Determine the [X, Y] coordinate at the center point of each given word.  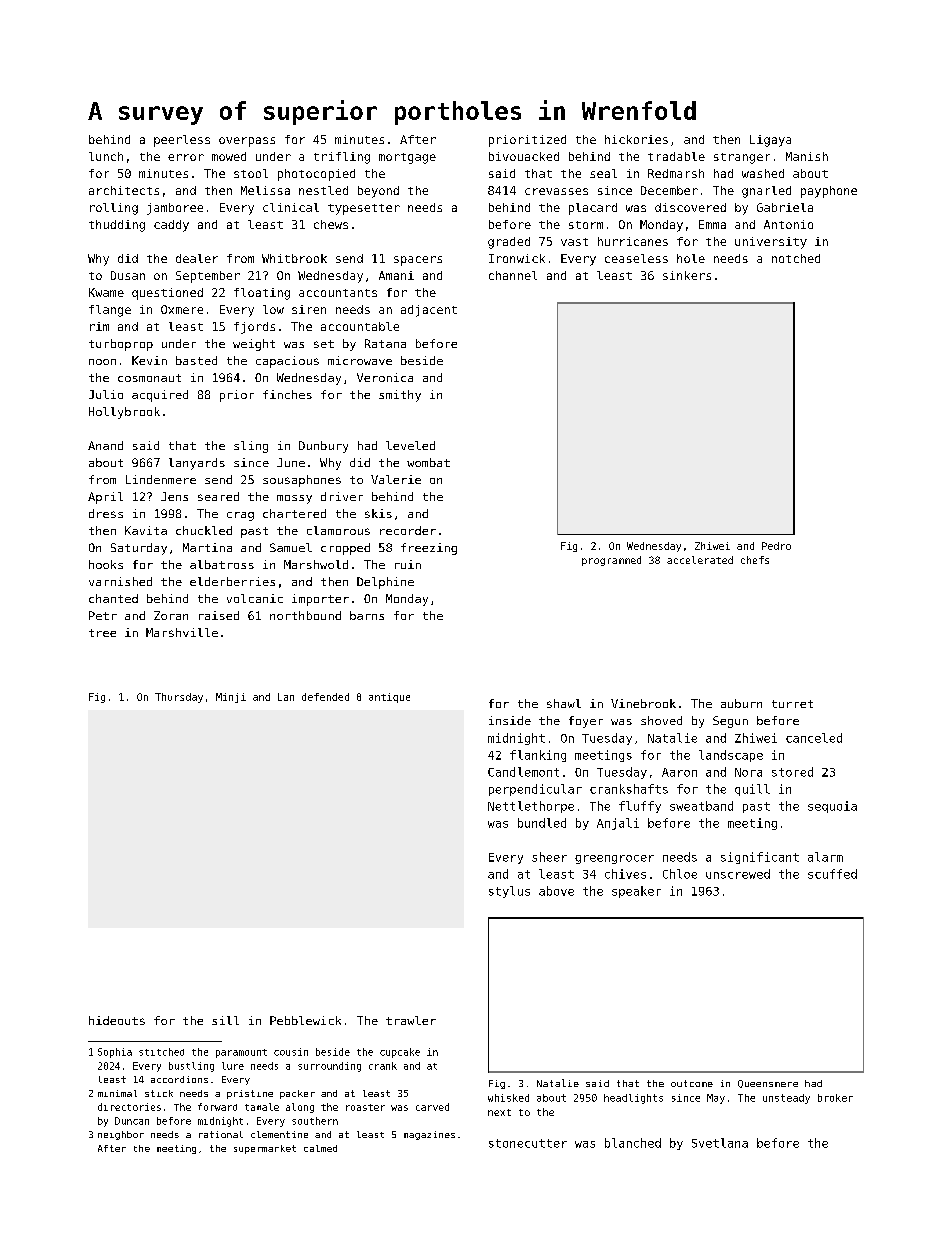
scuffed [832, 874]
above [556, 891]
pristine [250, 1094]
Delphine [385, 583]
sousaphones [302, 481]
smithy [400, 396]
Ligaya [770, 141]
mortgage [407, 158]
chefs [755, 560]
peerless [182, 141]
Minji [231, 698]
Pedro [776, 546]
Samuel [291, 547]
